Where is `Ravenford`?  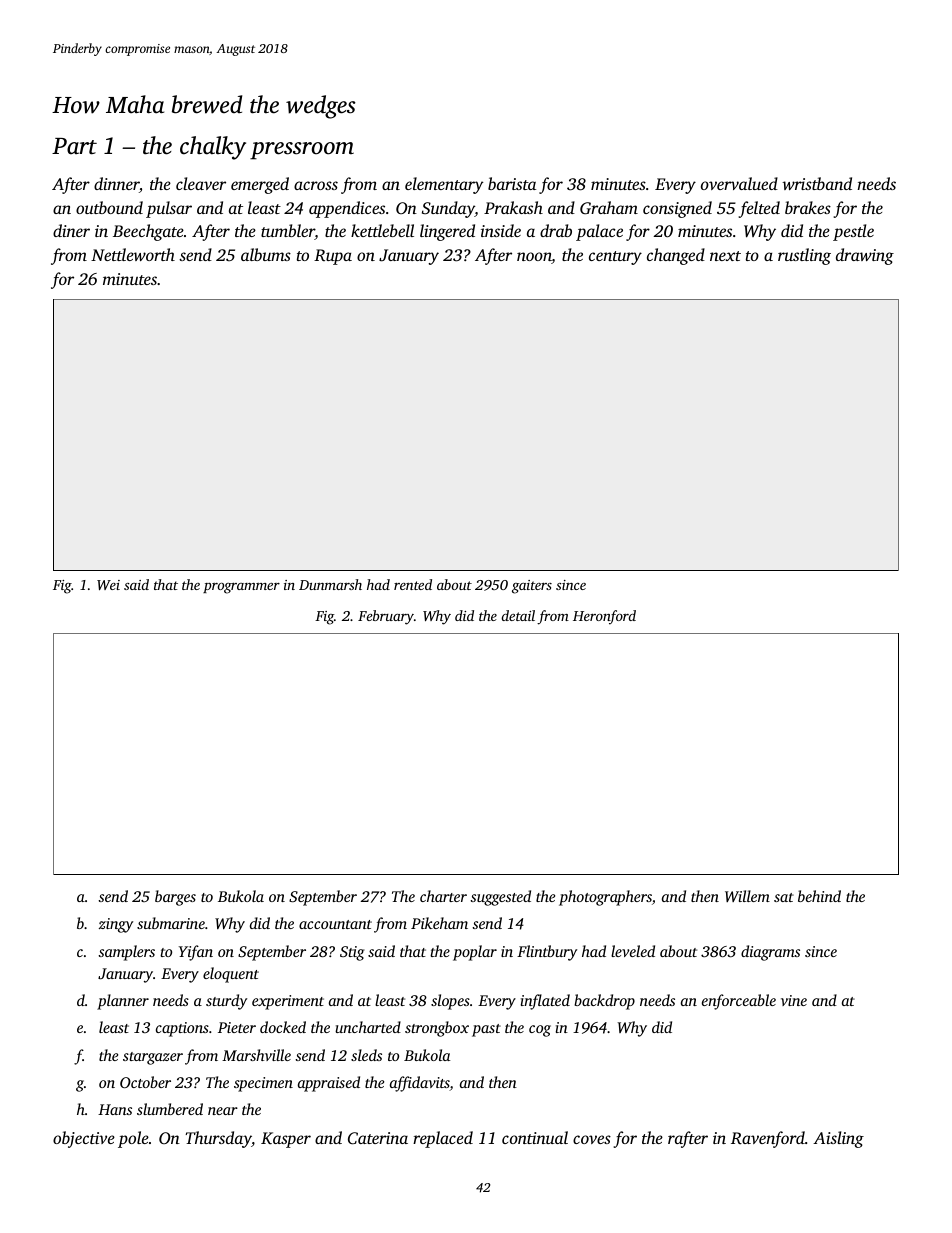
Ravenford is located at coordinates (768, 1139).
